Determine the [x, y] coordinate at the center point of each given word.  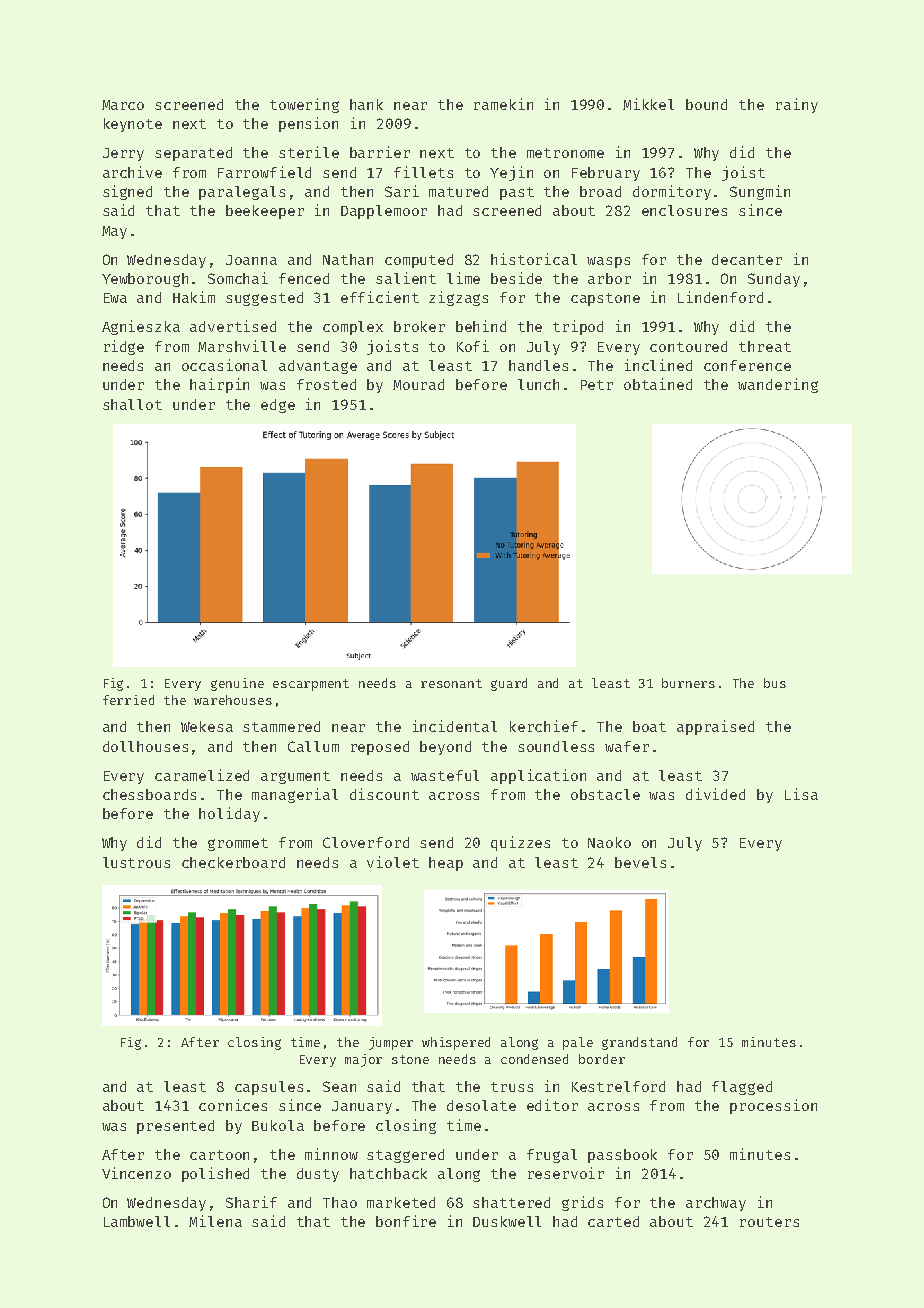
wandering [778, 385]
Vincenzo [136, 1173]
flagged [742, 1088]
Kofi [473, 346]
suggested [264, 299]
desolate [481, 1105]
